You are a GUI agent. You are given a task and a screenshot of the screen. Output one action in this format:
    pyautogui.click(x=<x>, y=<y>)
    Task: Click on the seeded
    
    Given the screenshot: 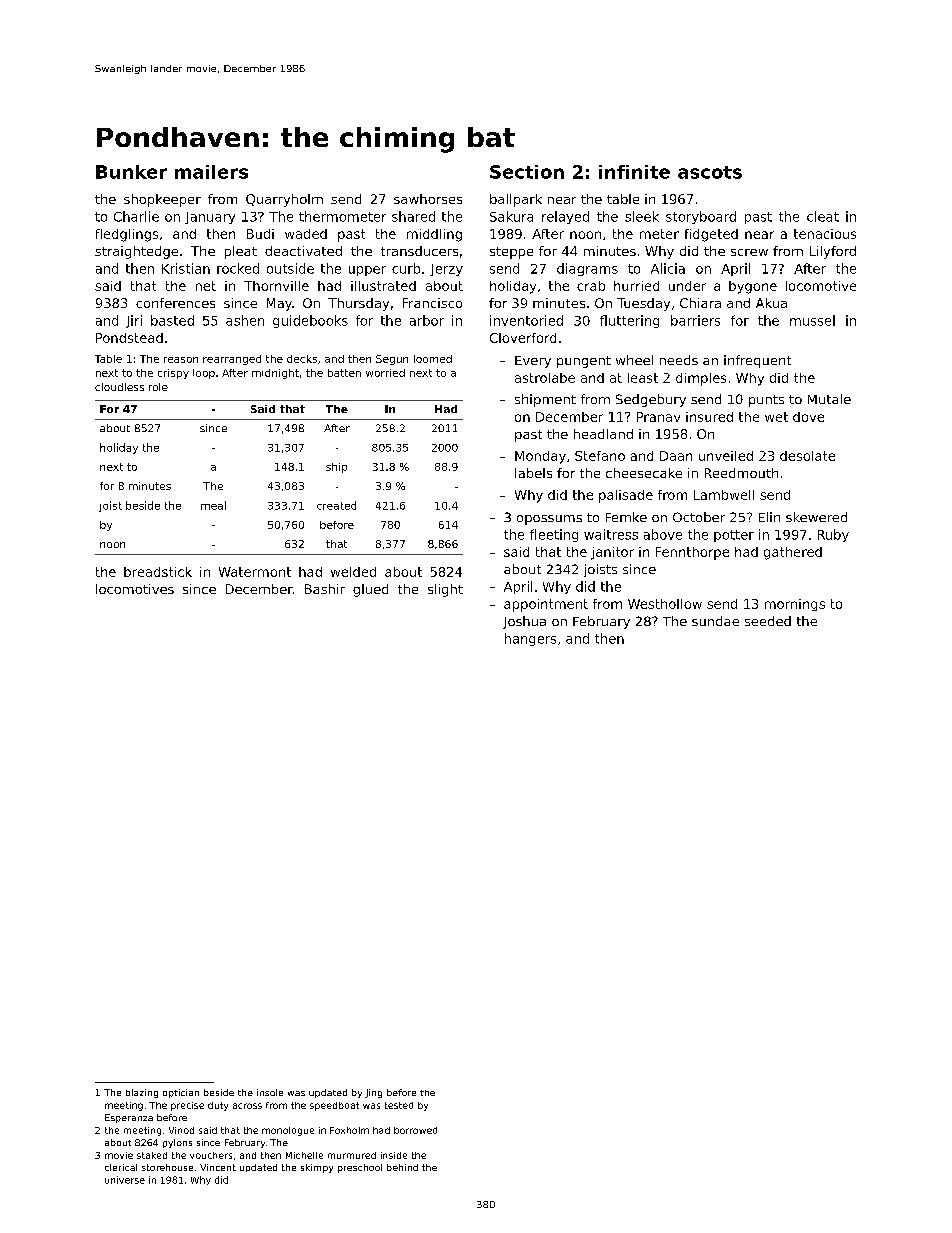 What is the action you would take?
    pyautogui.click(x=768, y=621)
